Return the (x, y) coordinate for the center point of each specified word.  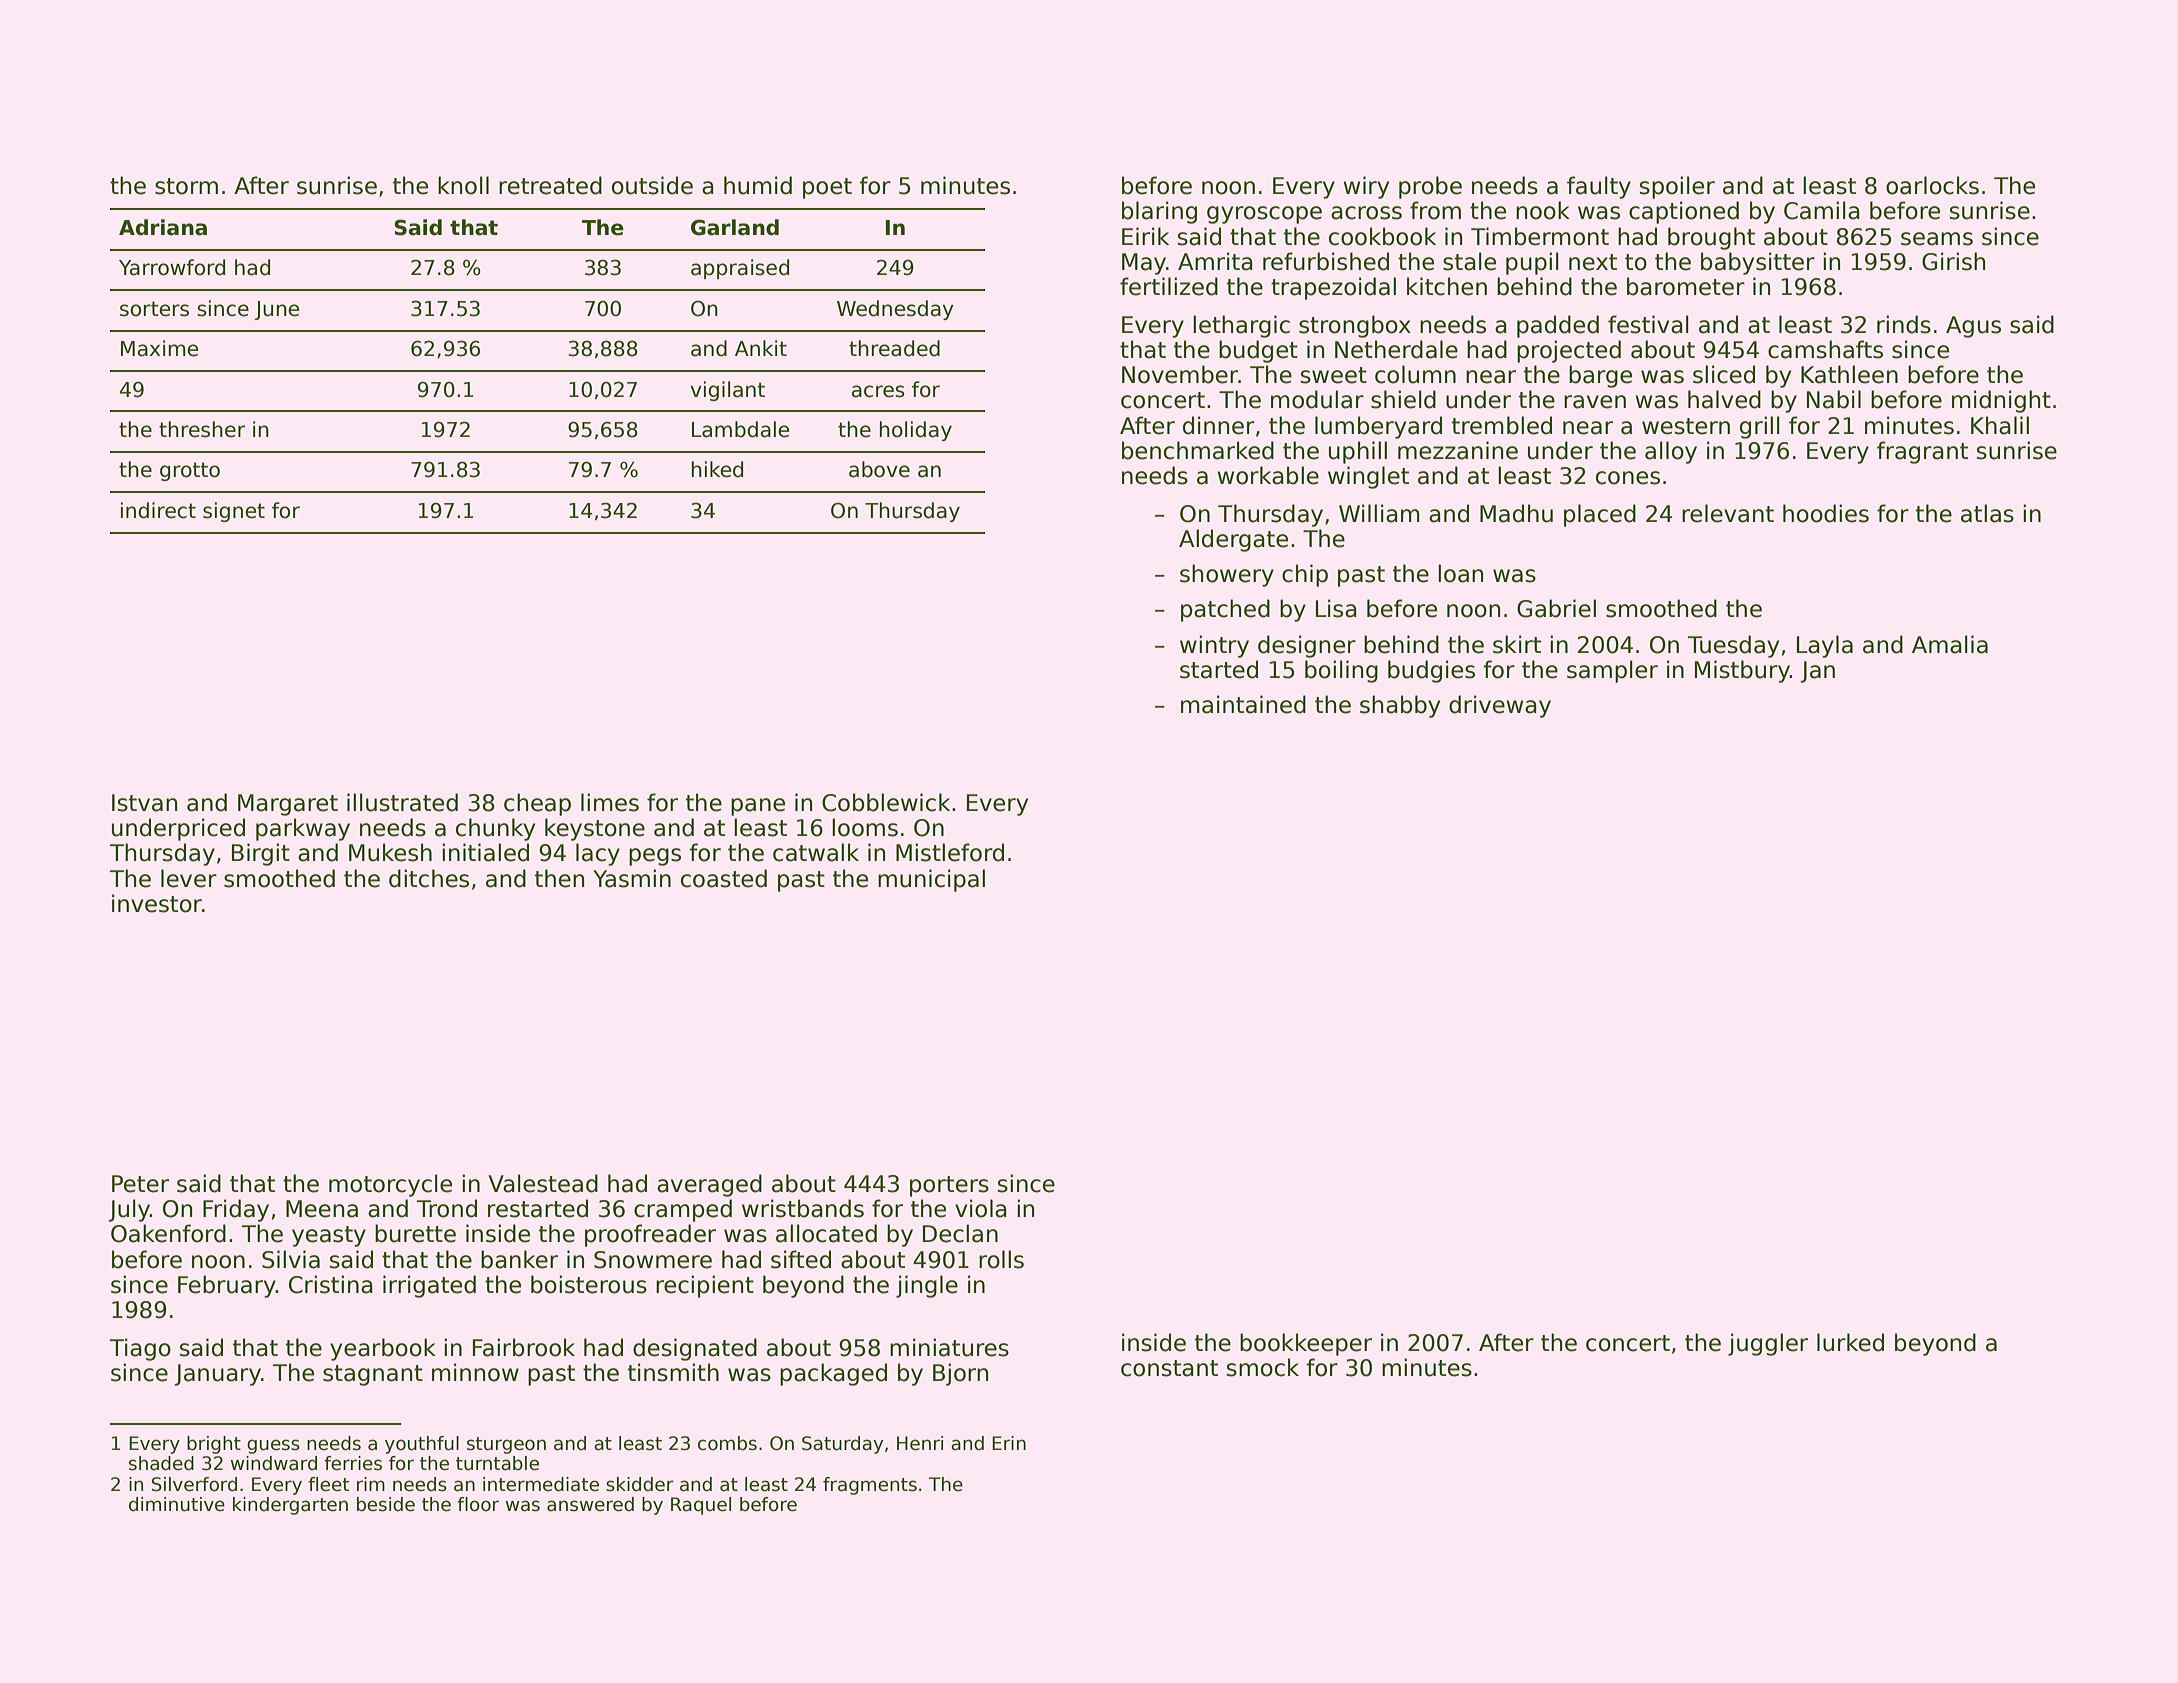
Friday (236, 1210)
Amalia (1950, 644)
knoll (463, 185)
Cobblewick (886, 802)
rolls (1001, 1259)
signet (234, 512)
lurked (1850, 1342)
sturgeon (506, 1445)
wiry (1366, 187)
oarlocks (1932, 185)
